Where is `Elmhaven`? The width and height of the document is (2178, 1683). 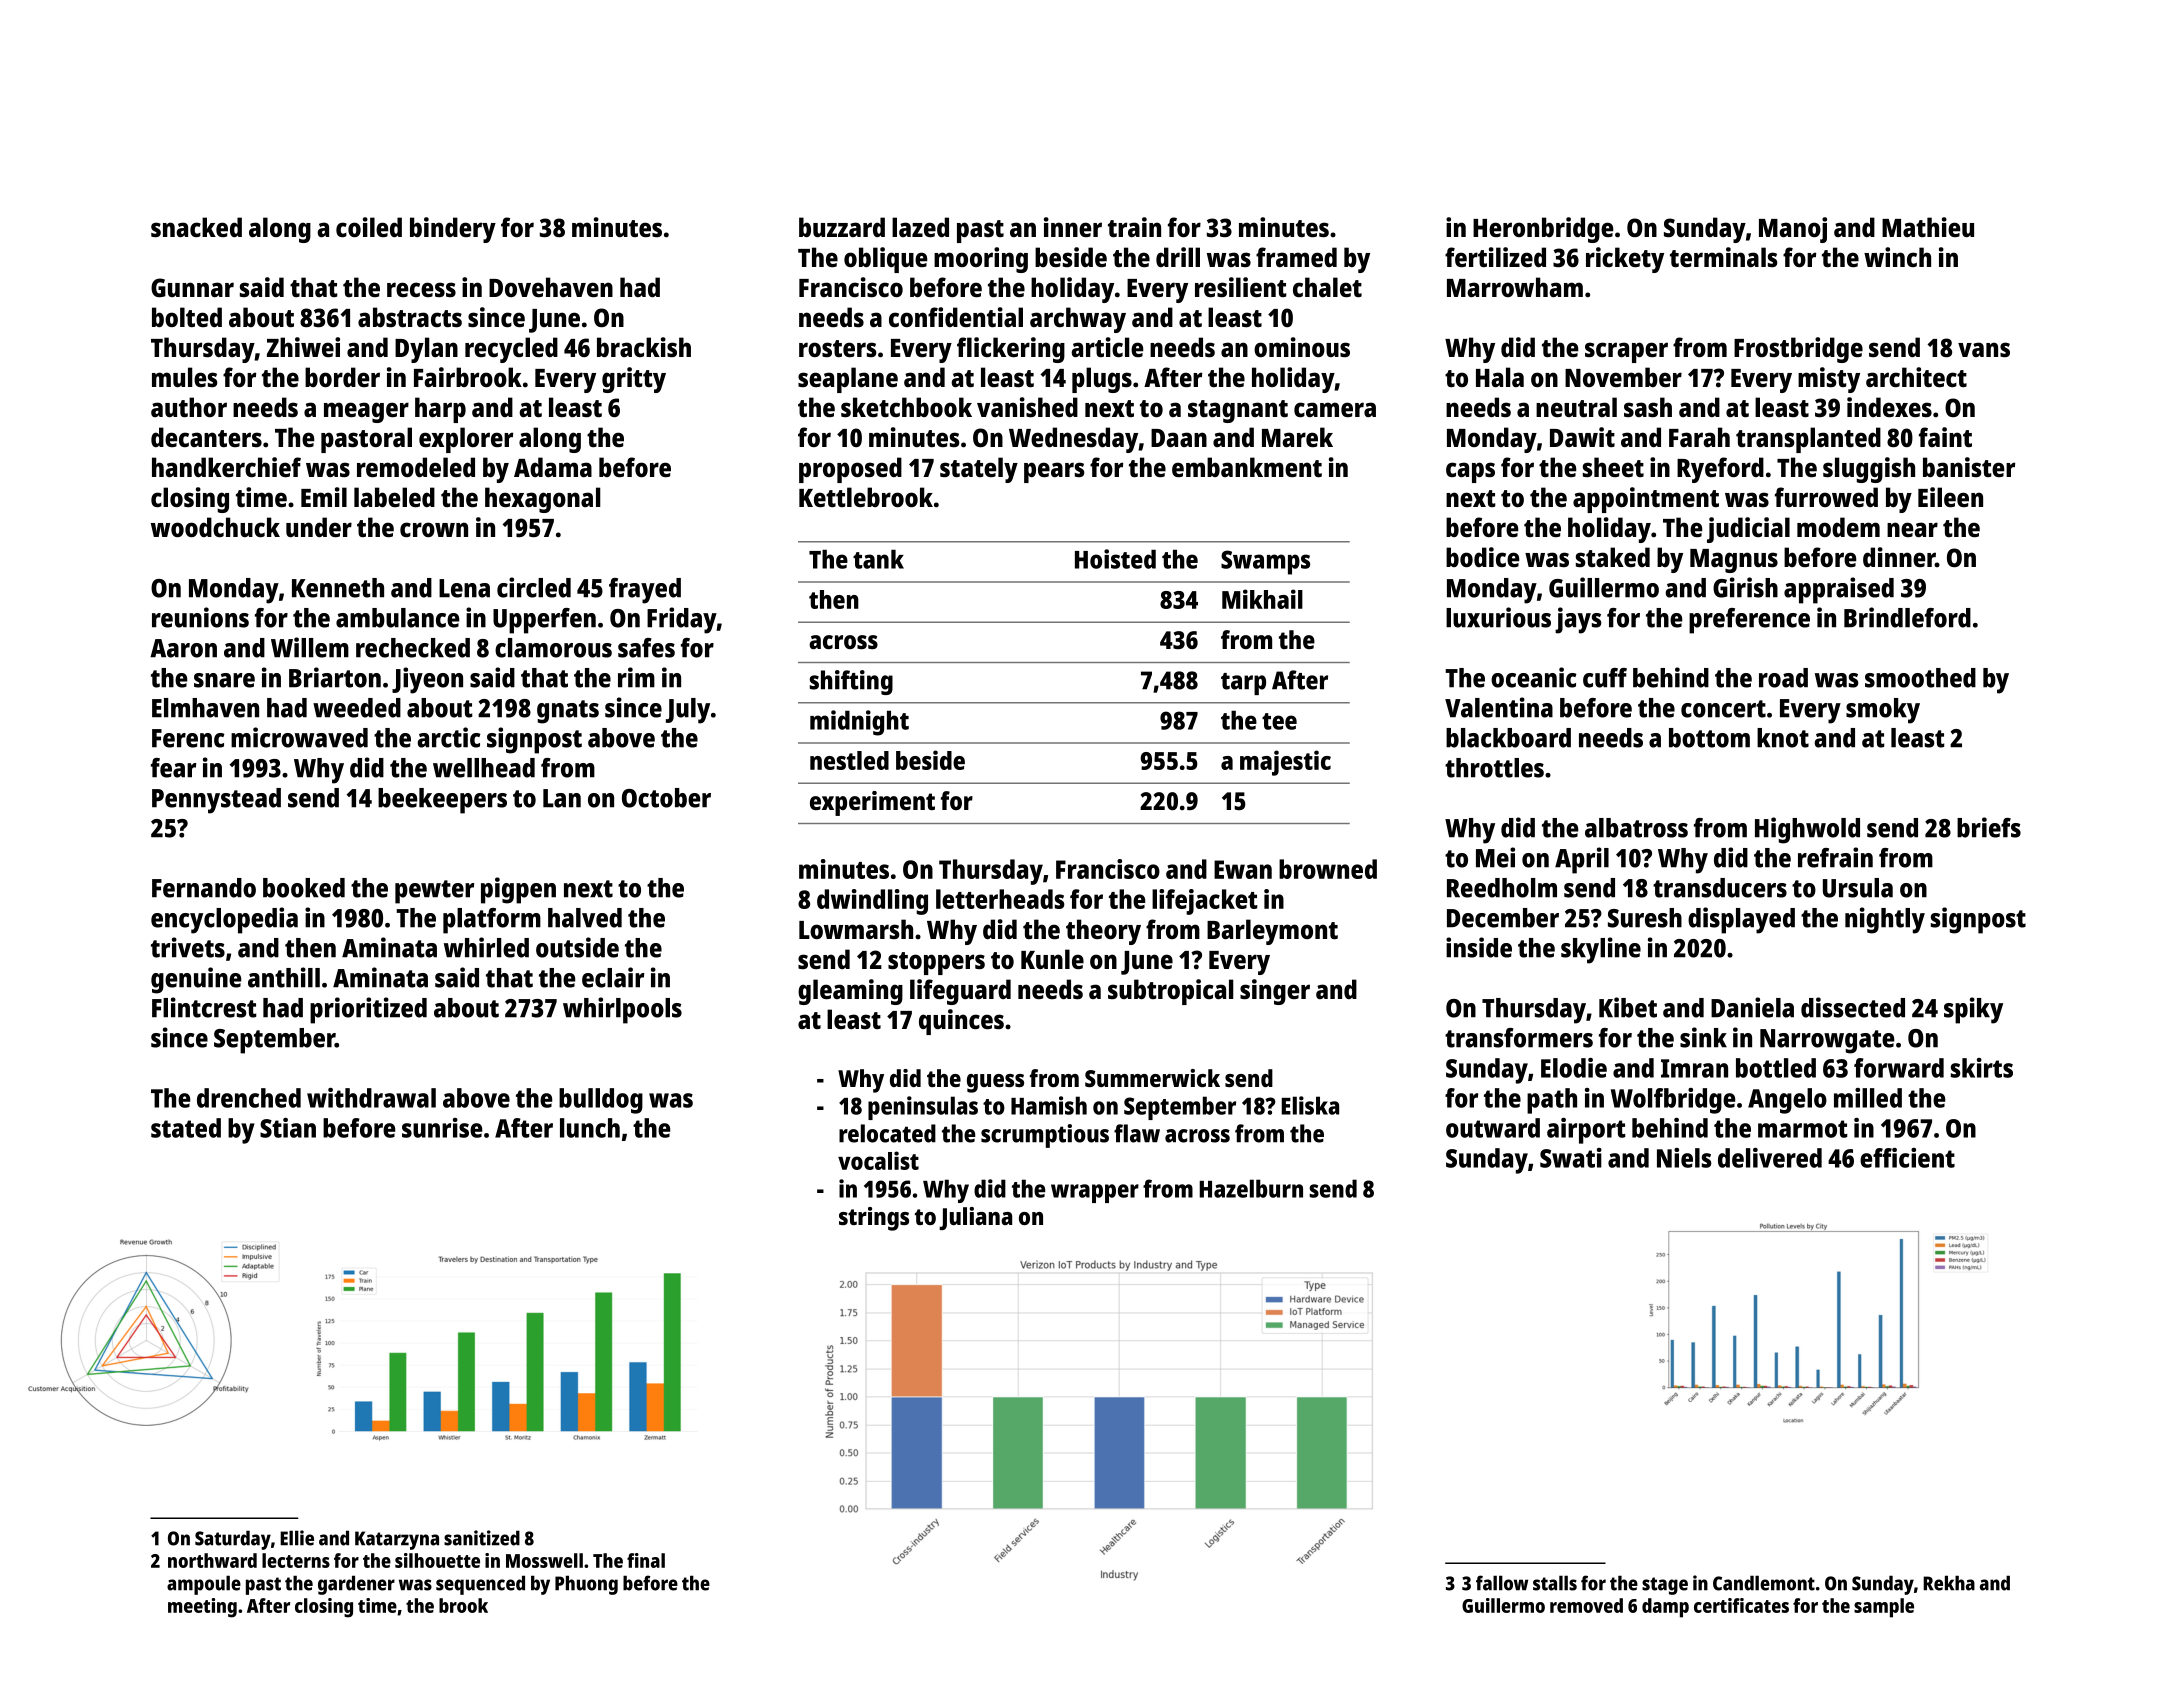
Elmhaven is located at coordinates (205, 708).
